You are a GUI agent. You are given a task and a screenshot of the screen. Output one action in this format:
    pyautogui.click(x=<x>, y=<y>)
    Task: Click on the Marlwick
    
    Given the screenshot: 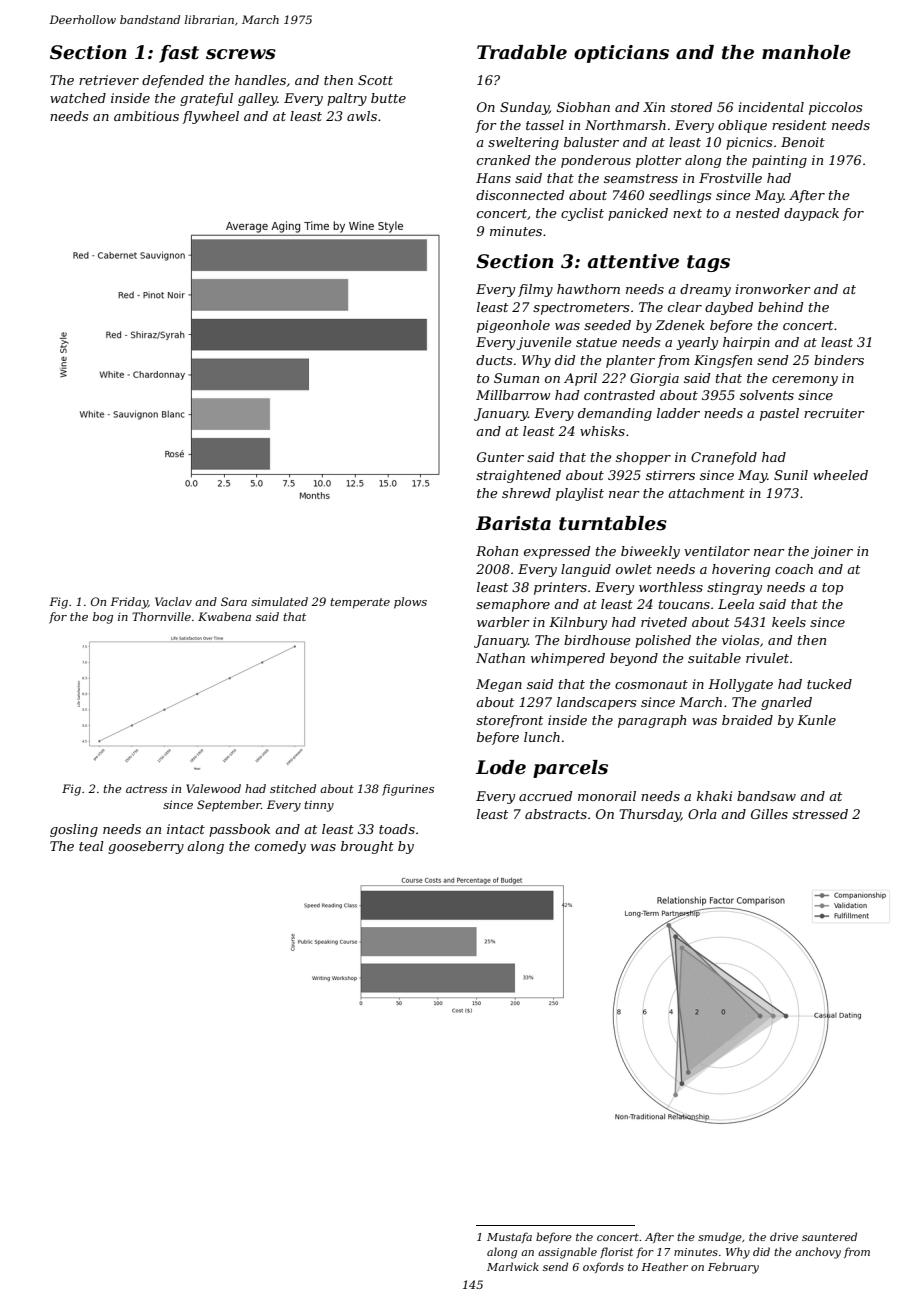 What is the action you would take?
    pyautogui.click(x=513, y=1266)
